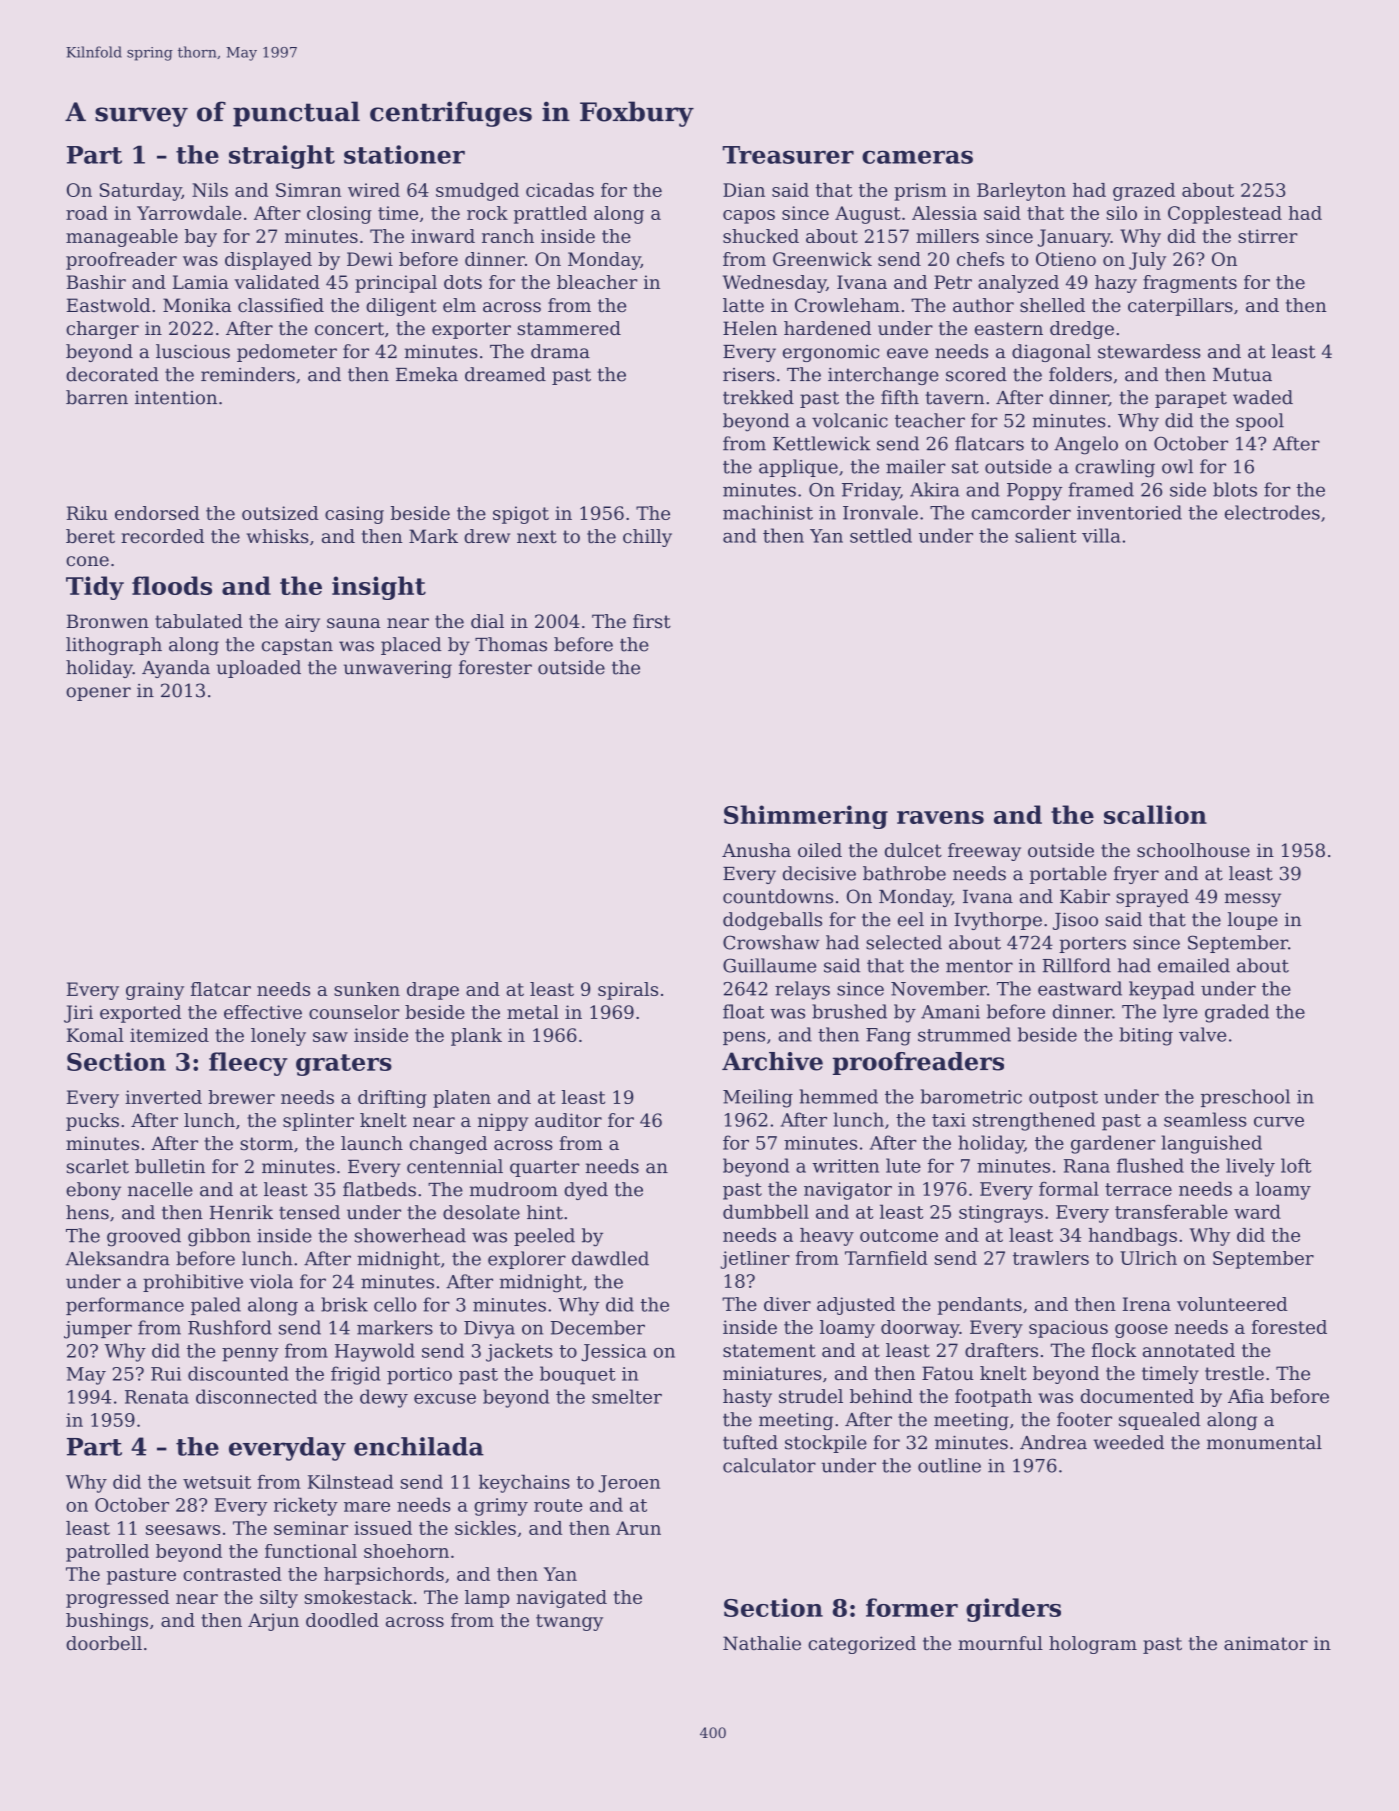  Describe the element at coordinates (112, 374) in the screenshot. I see `decorated` at that location.
